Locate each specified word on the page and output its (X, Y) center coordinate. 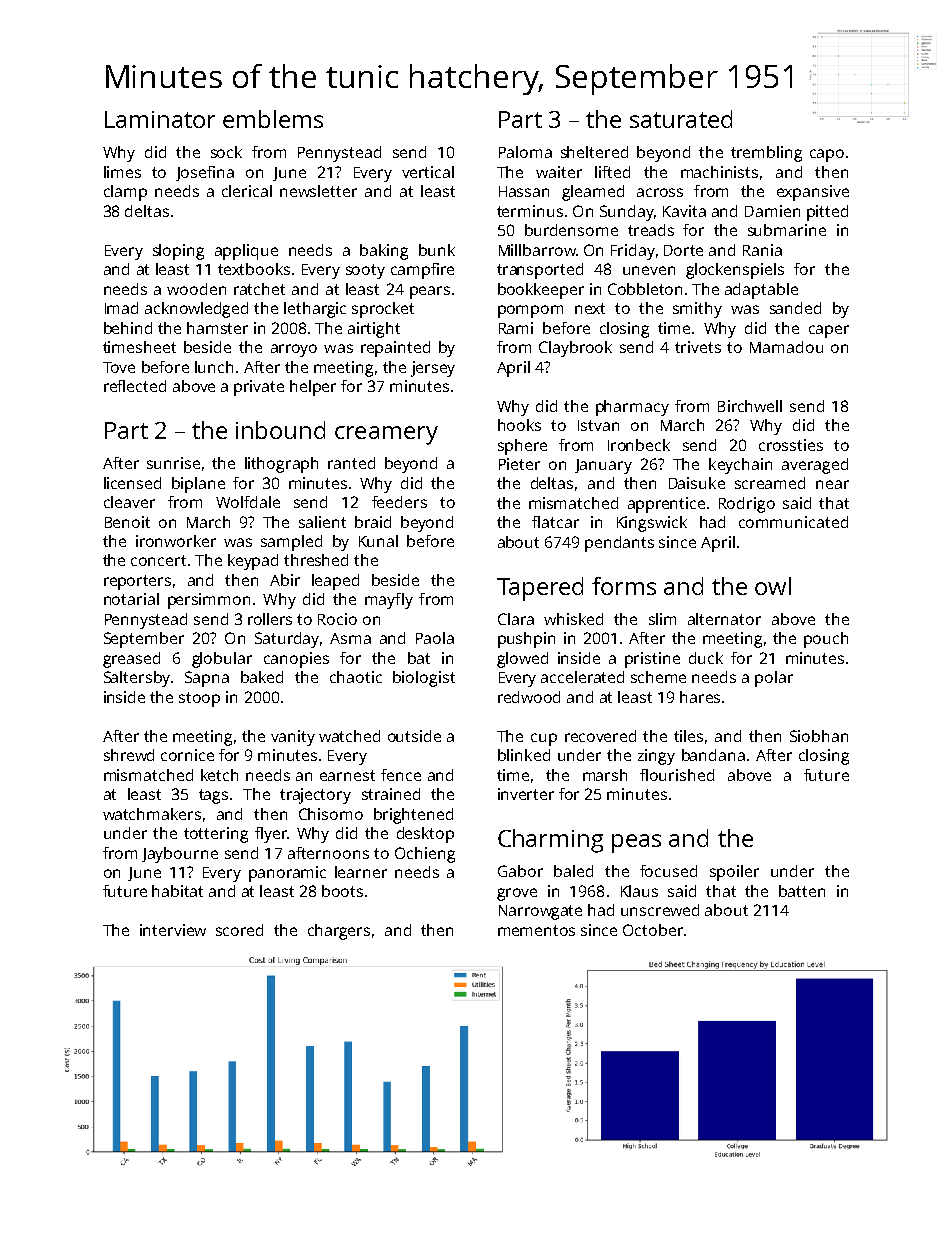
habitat (177, 891)
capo (827, 155)
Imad (121, 308)
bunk (437, 250)
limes (122, 172)
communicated (793, 522)
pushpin (526, 640)
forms (624, 586)
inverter (526, 794)
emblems (273, 119)
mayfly (389, 601)
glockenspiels (735, 271)
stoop (199, 699)
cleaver (129, 502)
